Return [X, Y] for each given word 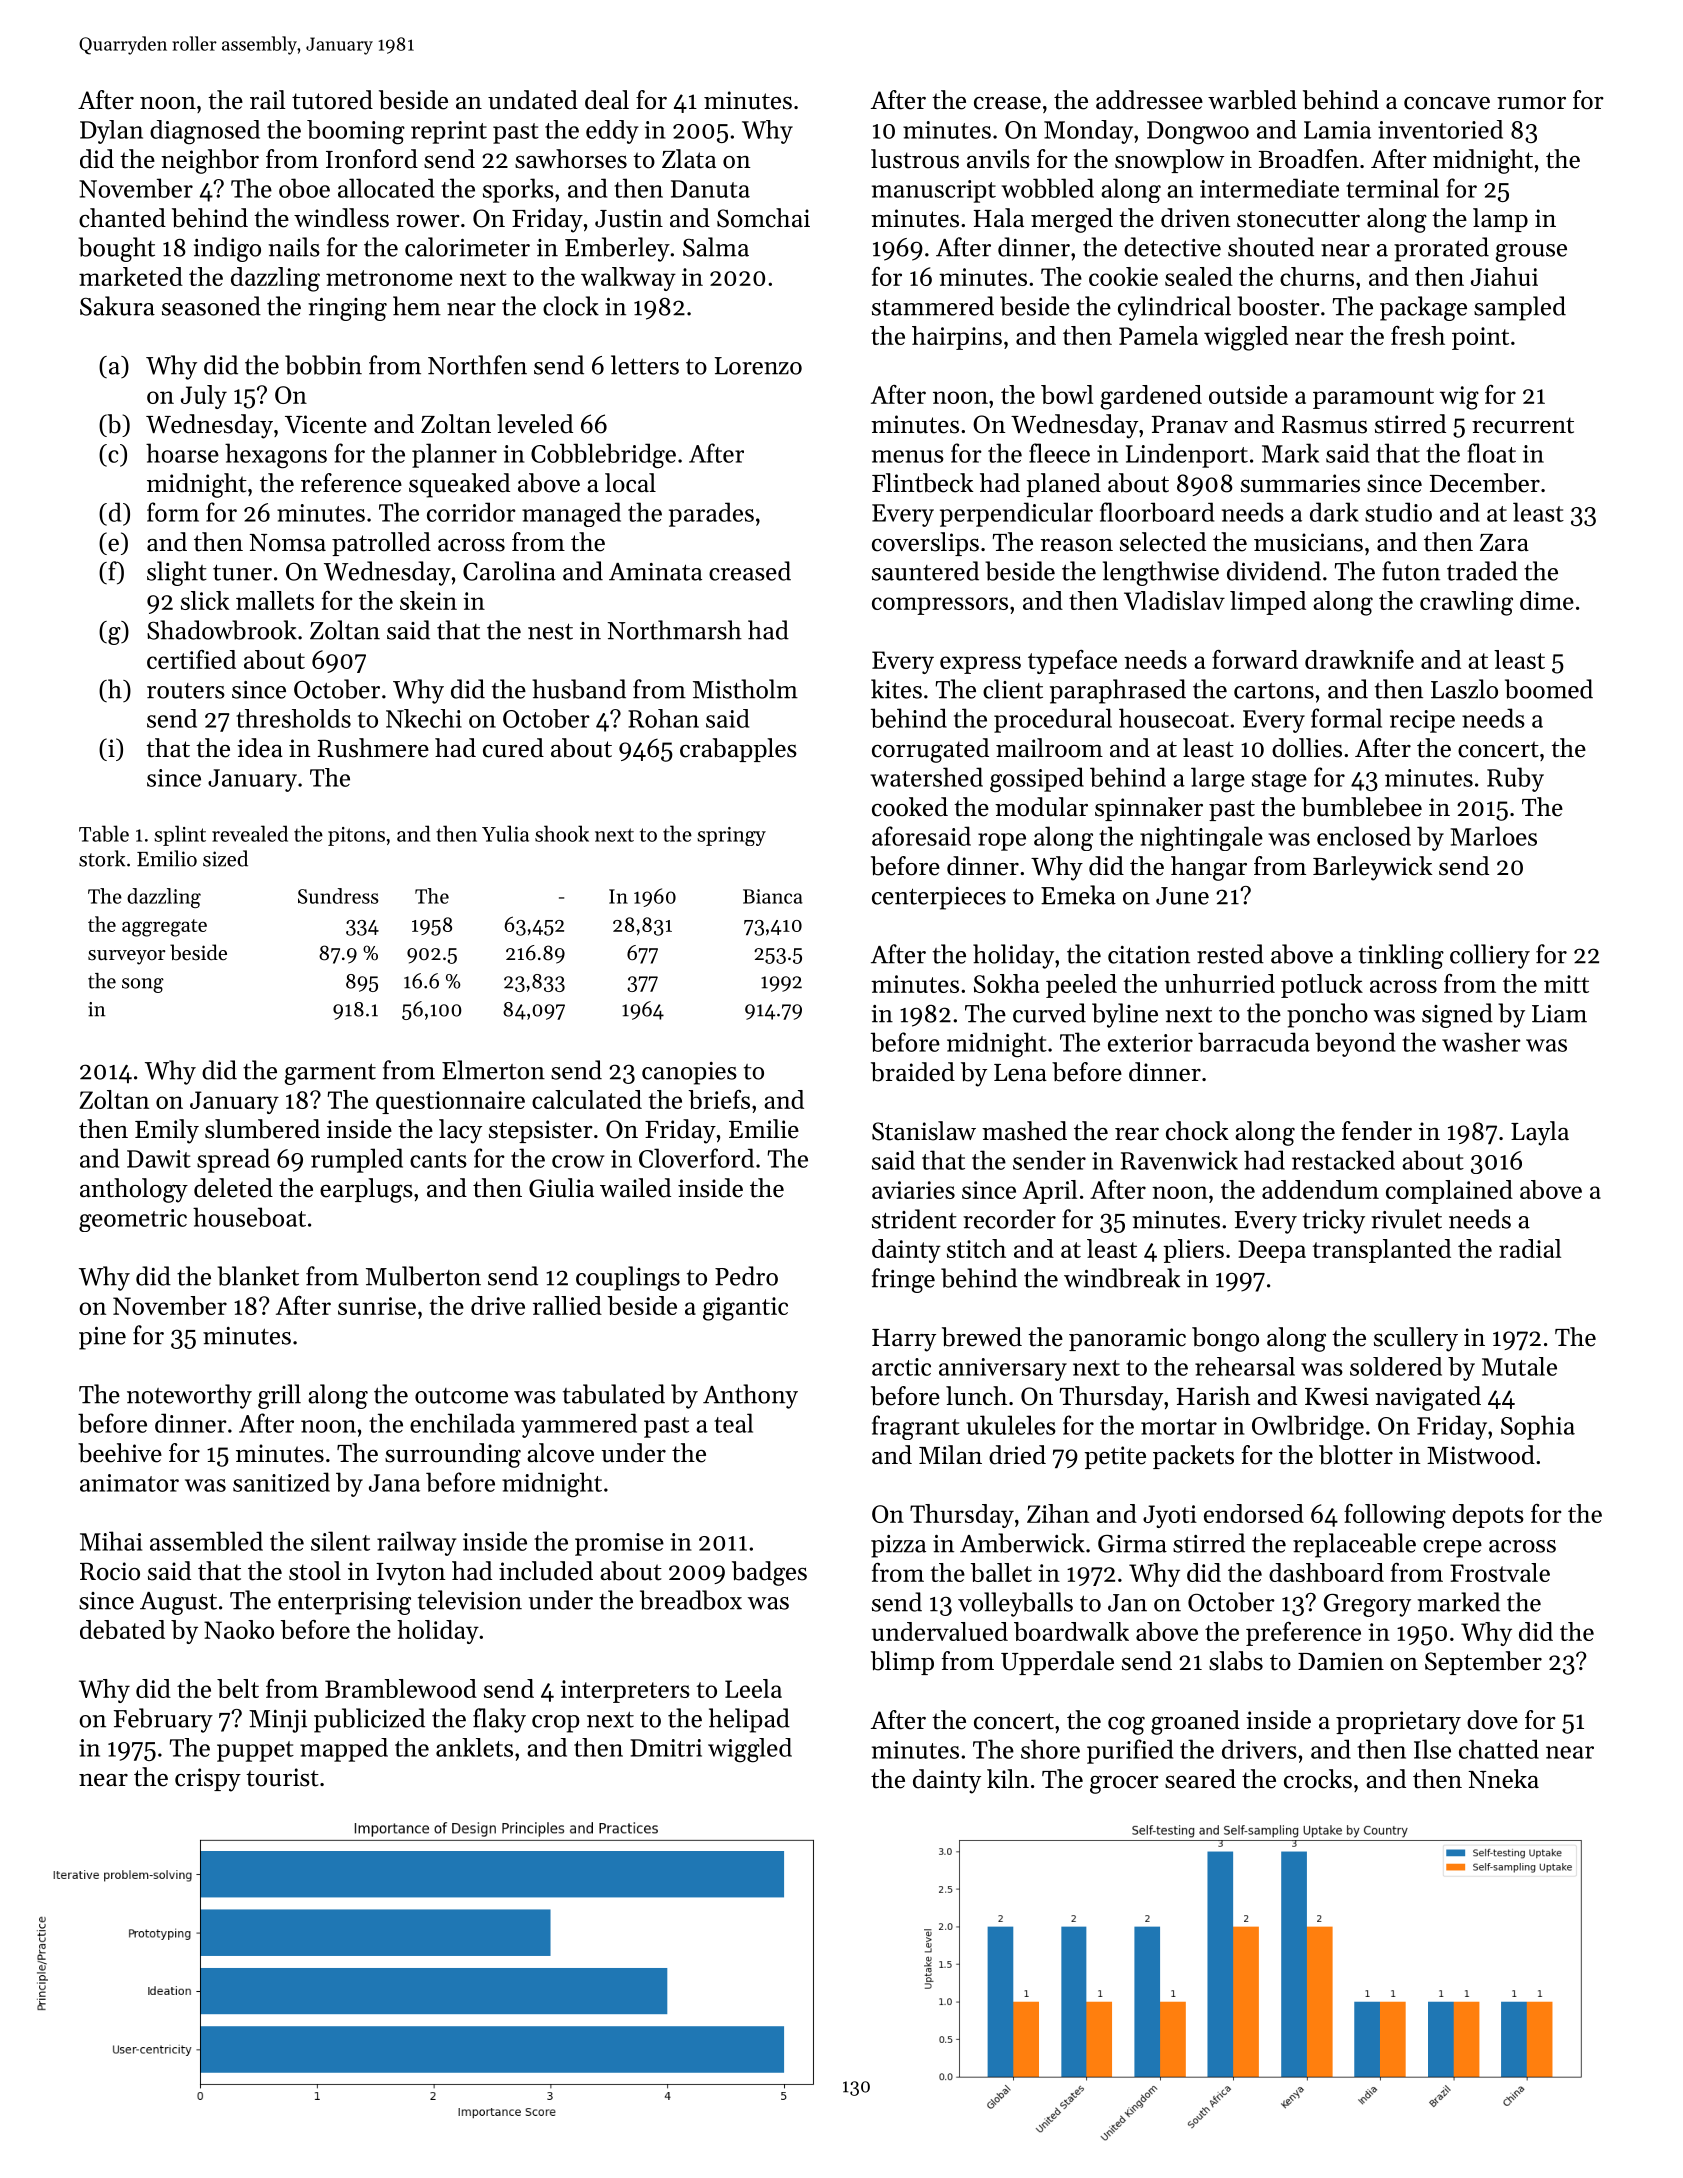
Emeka [1078, 895]
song [143, 985]
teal [733, 1423]
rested [1230, 954]
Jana [394, 1483]
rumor [1531, 103]
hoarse [182, 453]
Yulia [505, 833]
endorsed [1254, 1513]
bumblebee [1362, 807]
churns [1317, 276]
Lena [1020, 1073]
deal [607, 100]
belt [238, 1688]
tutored [332, 100]
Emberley [617, 249]
